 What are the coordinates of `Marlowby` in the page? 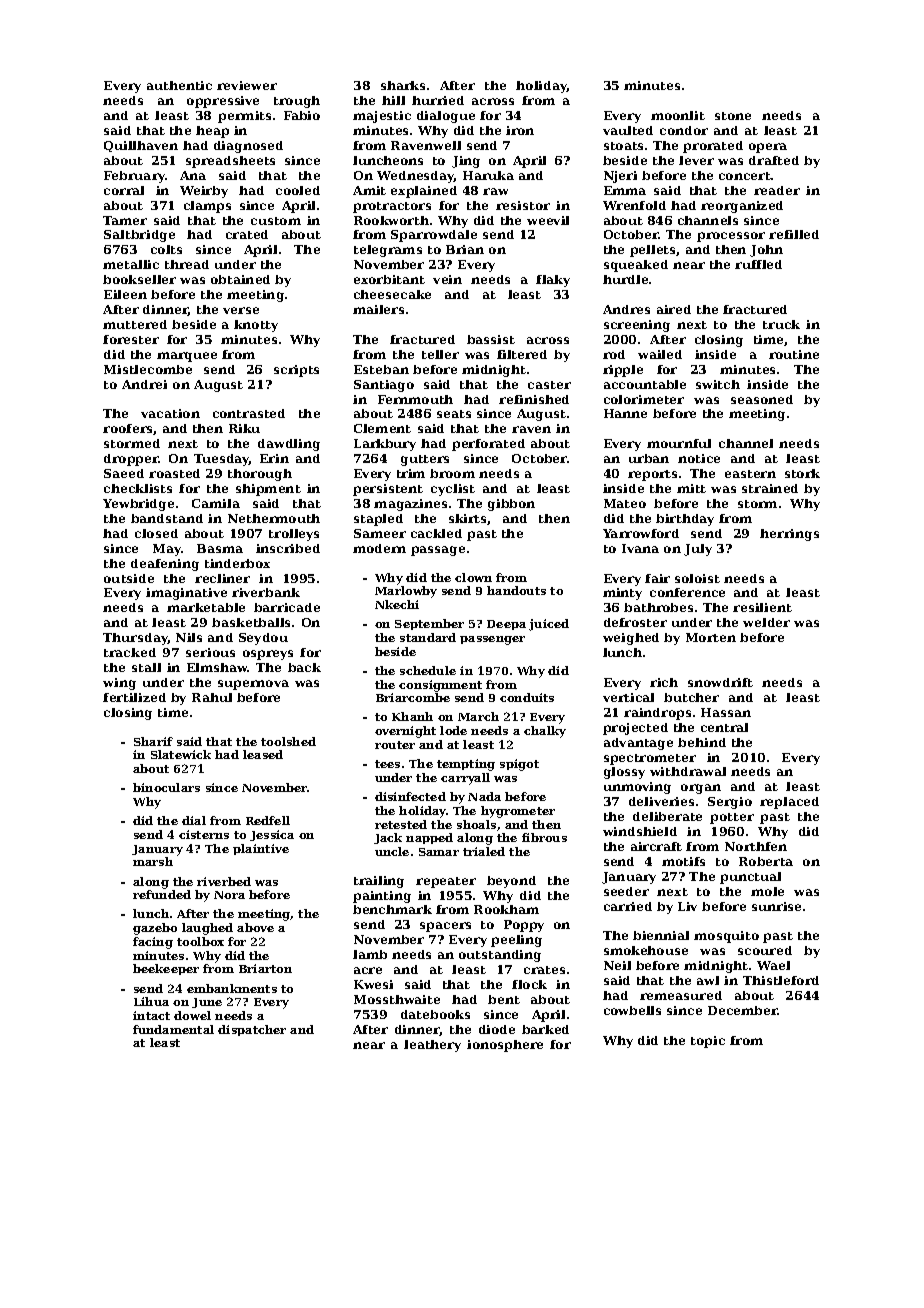 It's located at (406, 592).
